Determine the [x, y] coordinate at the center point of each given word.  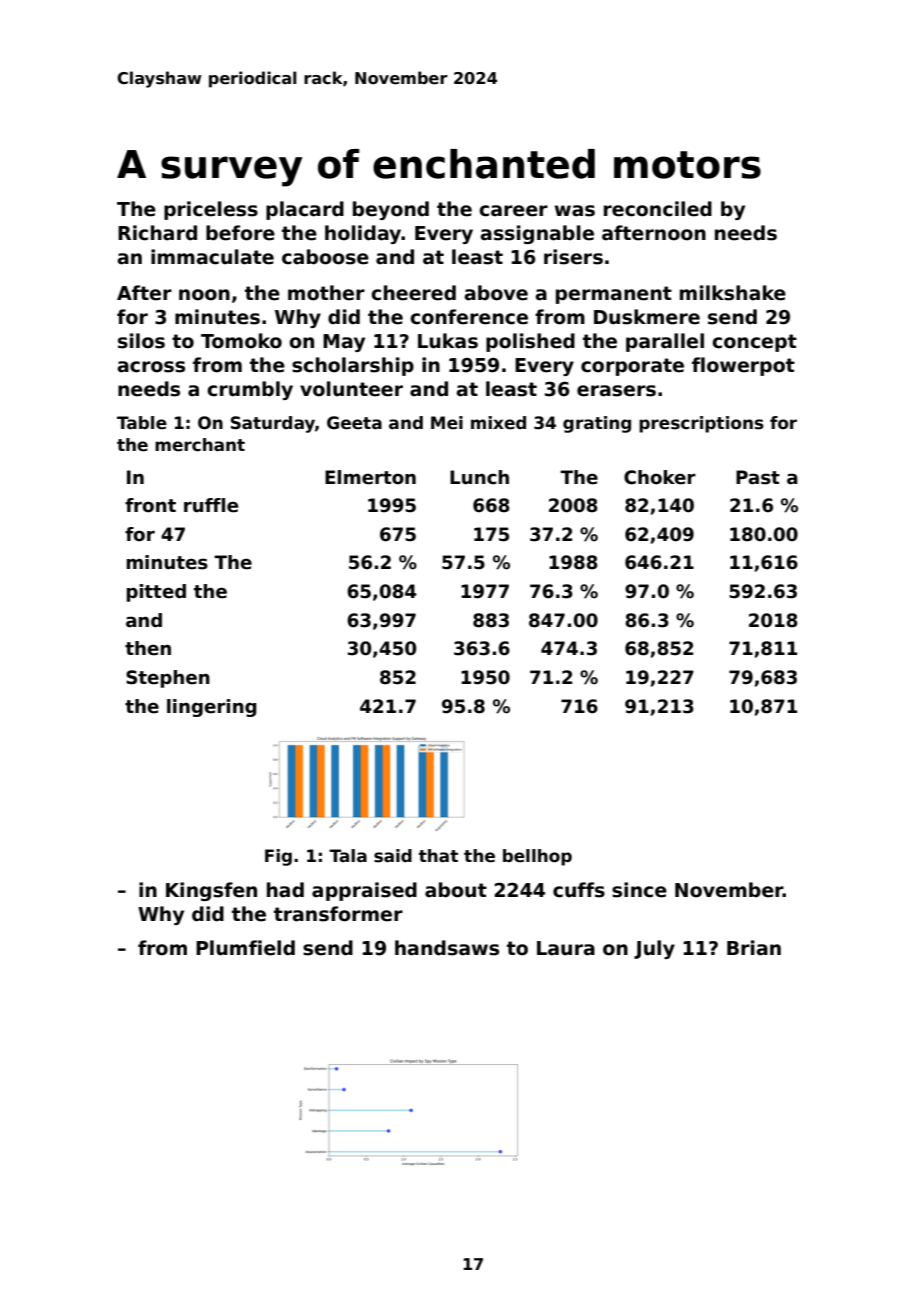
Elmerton [370, 477]
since [639, 890]
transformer [338, 914]
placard [305, 210]
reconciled [658, 209]
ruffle [211, 505]
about [456, 890]
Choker [660, 477]
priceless [211, 210]
